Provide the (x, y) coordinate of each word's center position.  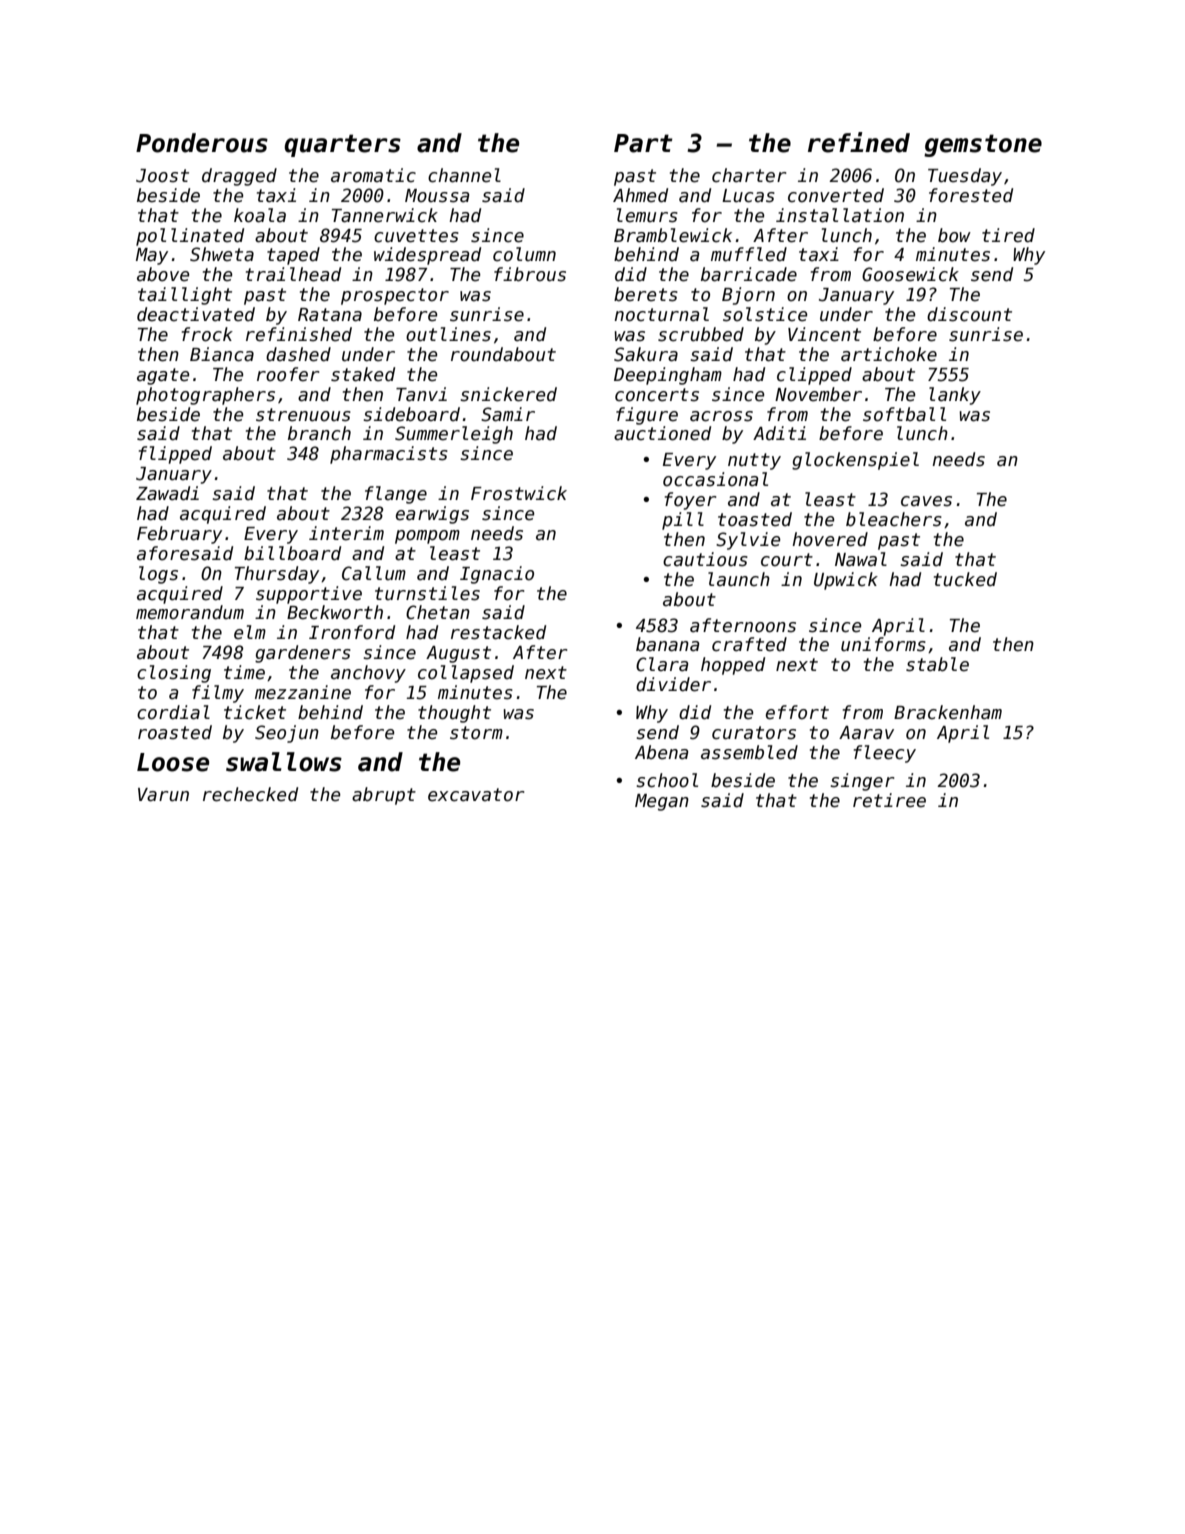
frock (207, 334)
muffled (749, 254)
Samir (508, 414)
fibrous (530, 274)
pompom (427, 537)
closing (174, 674)
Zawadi (167, 493)
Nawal (861, 559)
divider (673, 684)
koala (260, 215)
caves (926, 501)
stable (937, 664)
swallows (284, 762)
